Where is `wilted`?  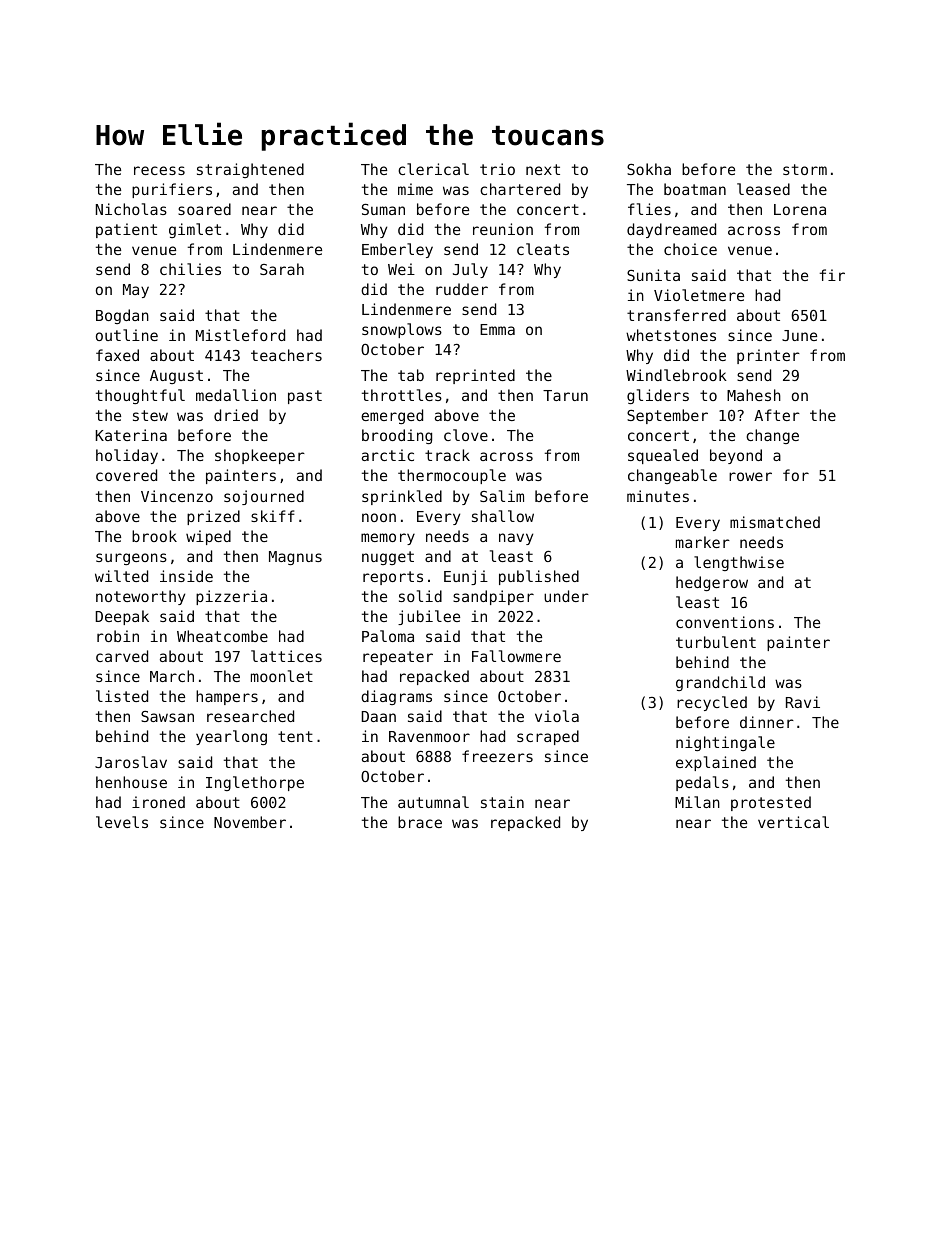
wilted is located at coordinates (121, 576).
